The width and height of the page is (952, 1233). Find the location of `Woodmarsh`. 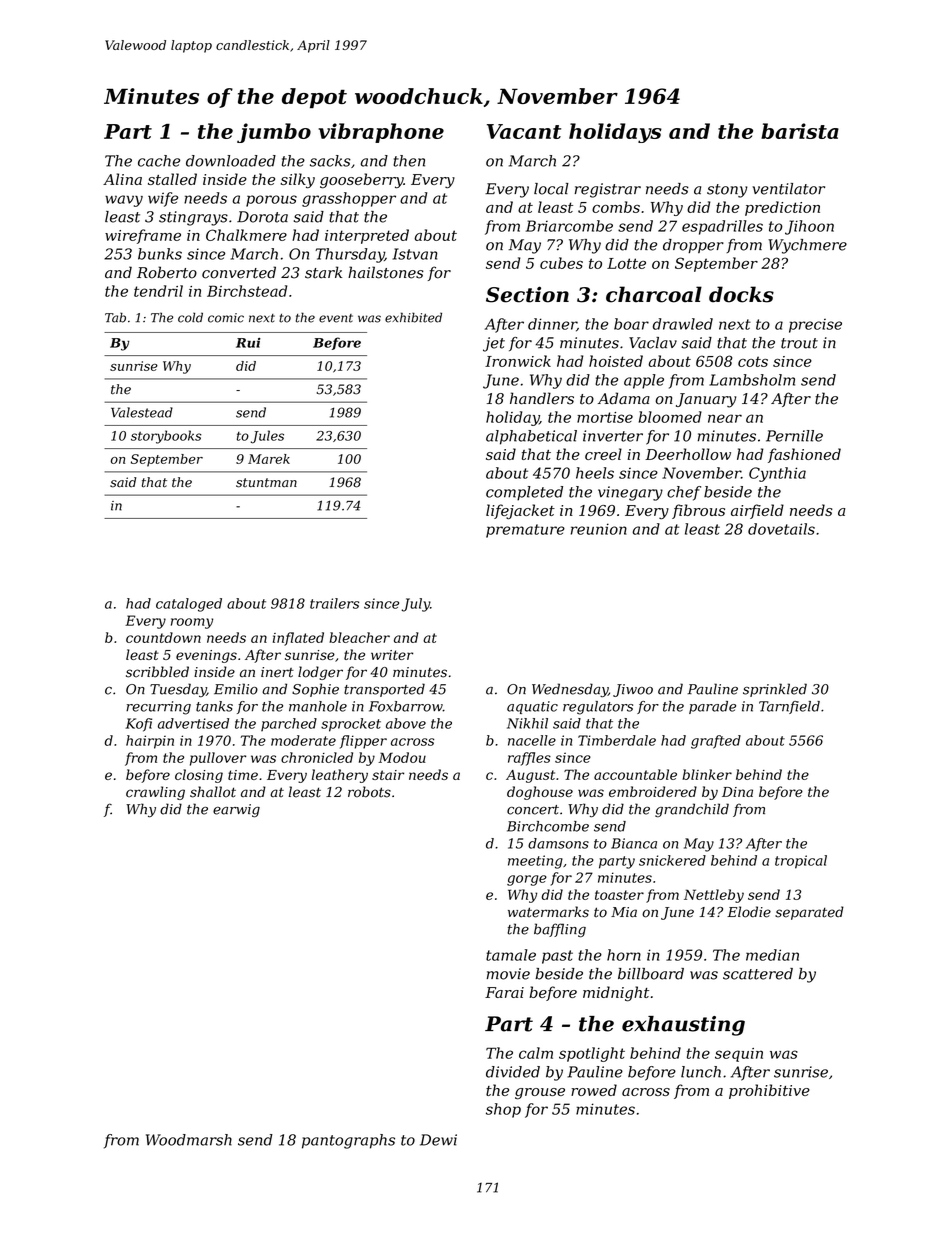

Woodmarsh is located at coordinates (189, 1140).
